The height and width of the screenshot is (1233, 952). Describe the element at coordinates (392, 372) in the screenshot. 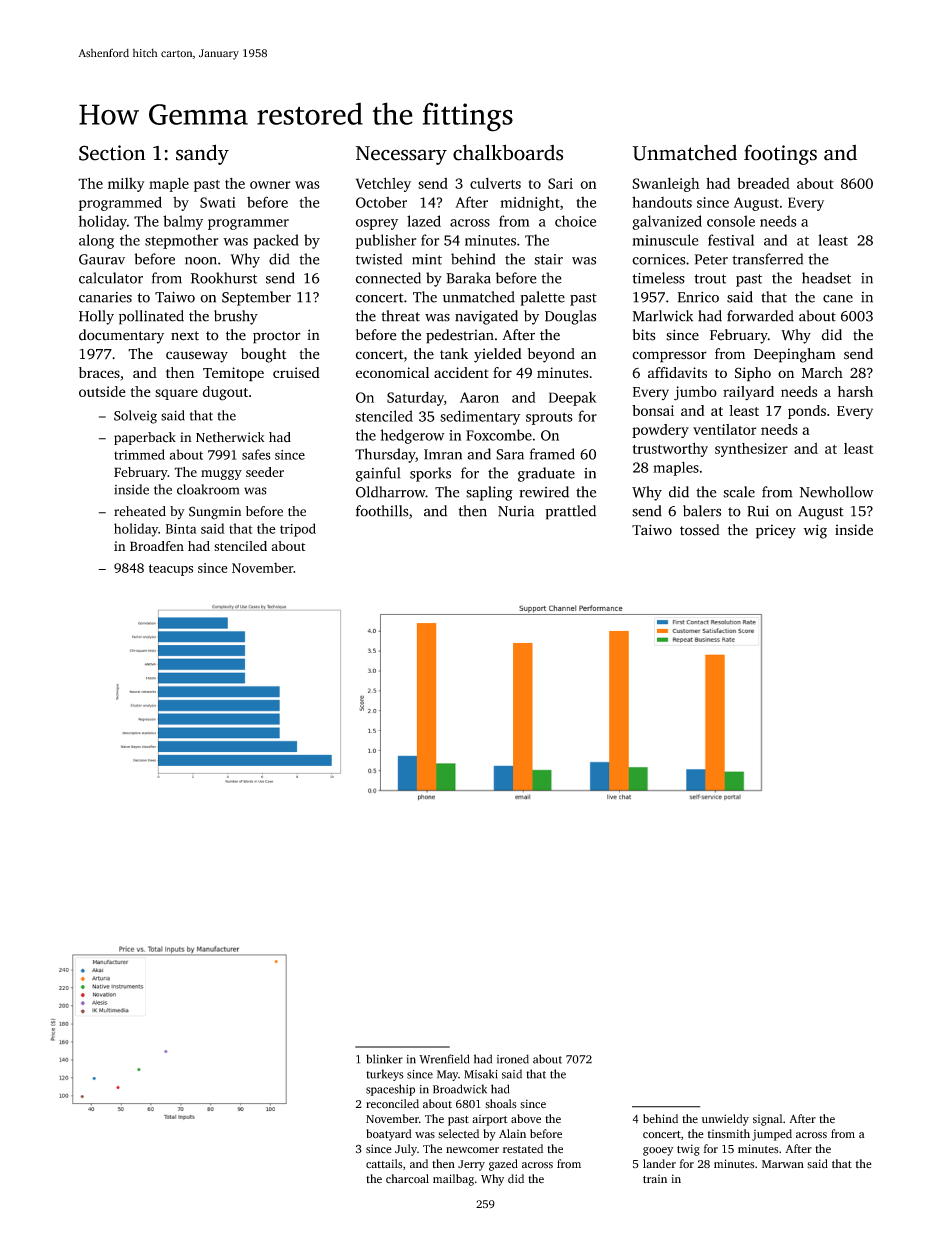

I see `economical` at that location.
